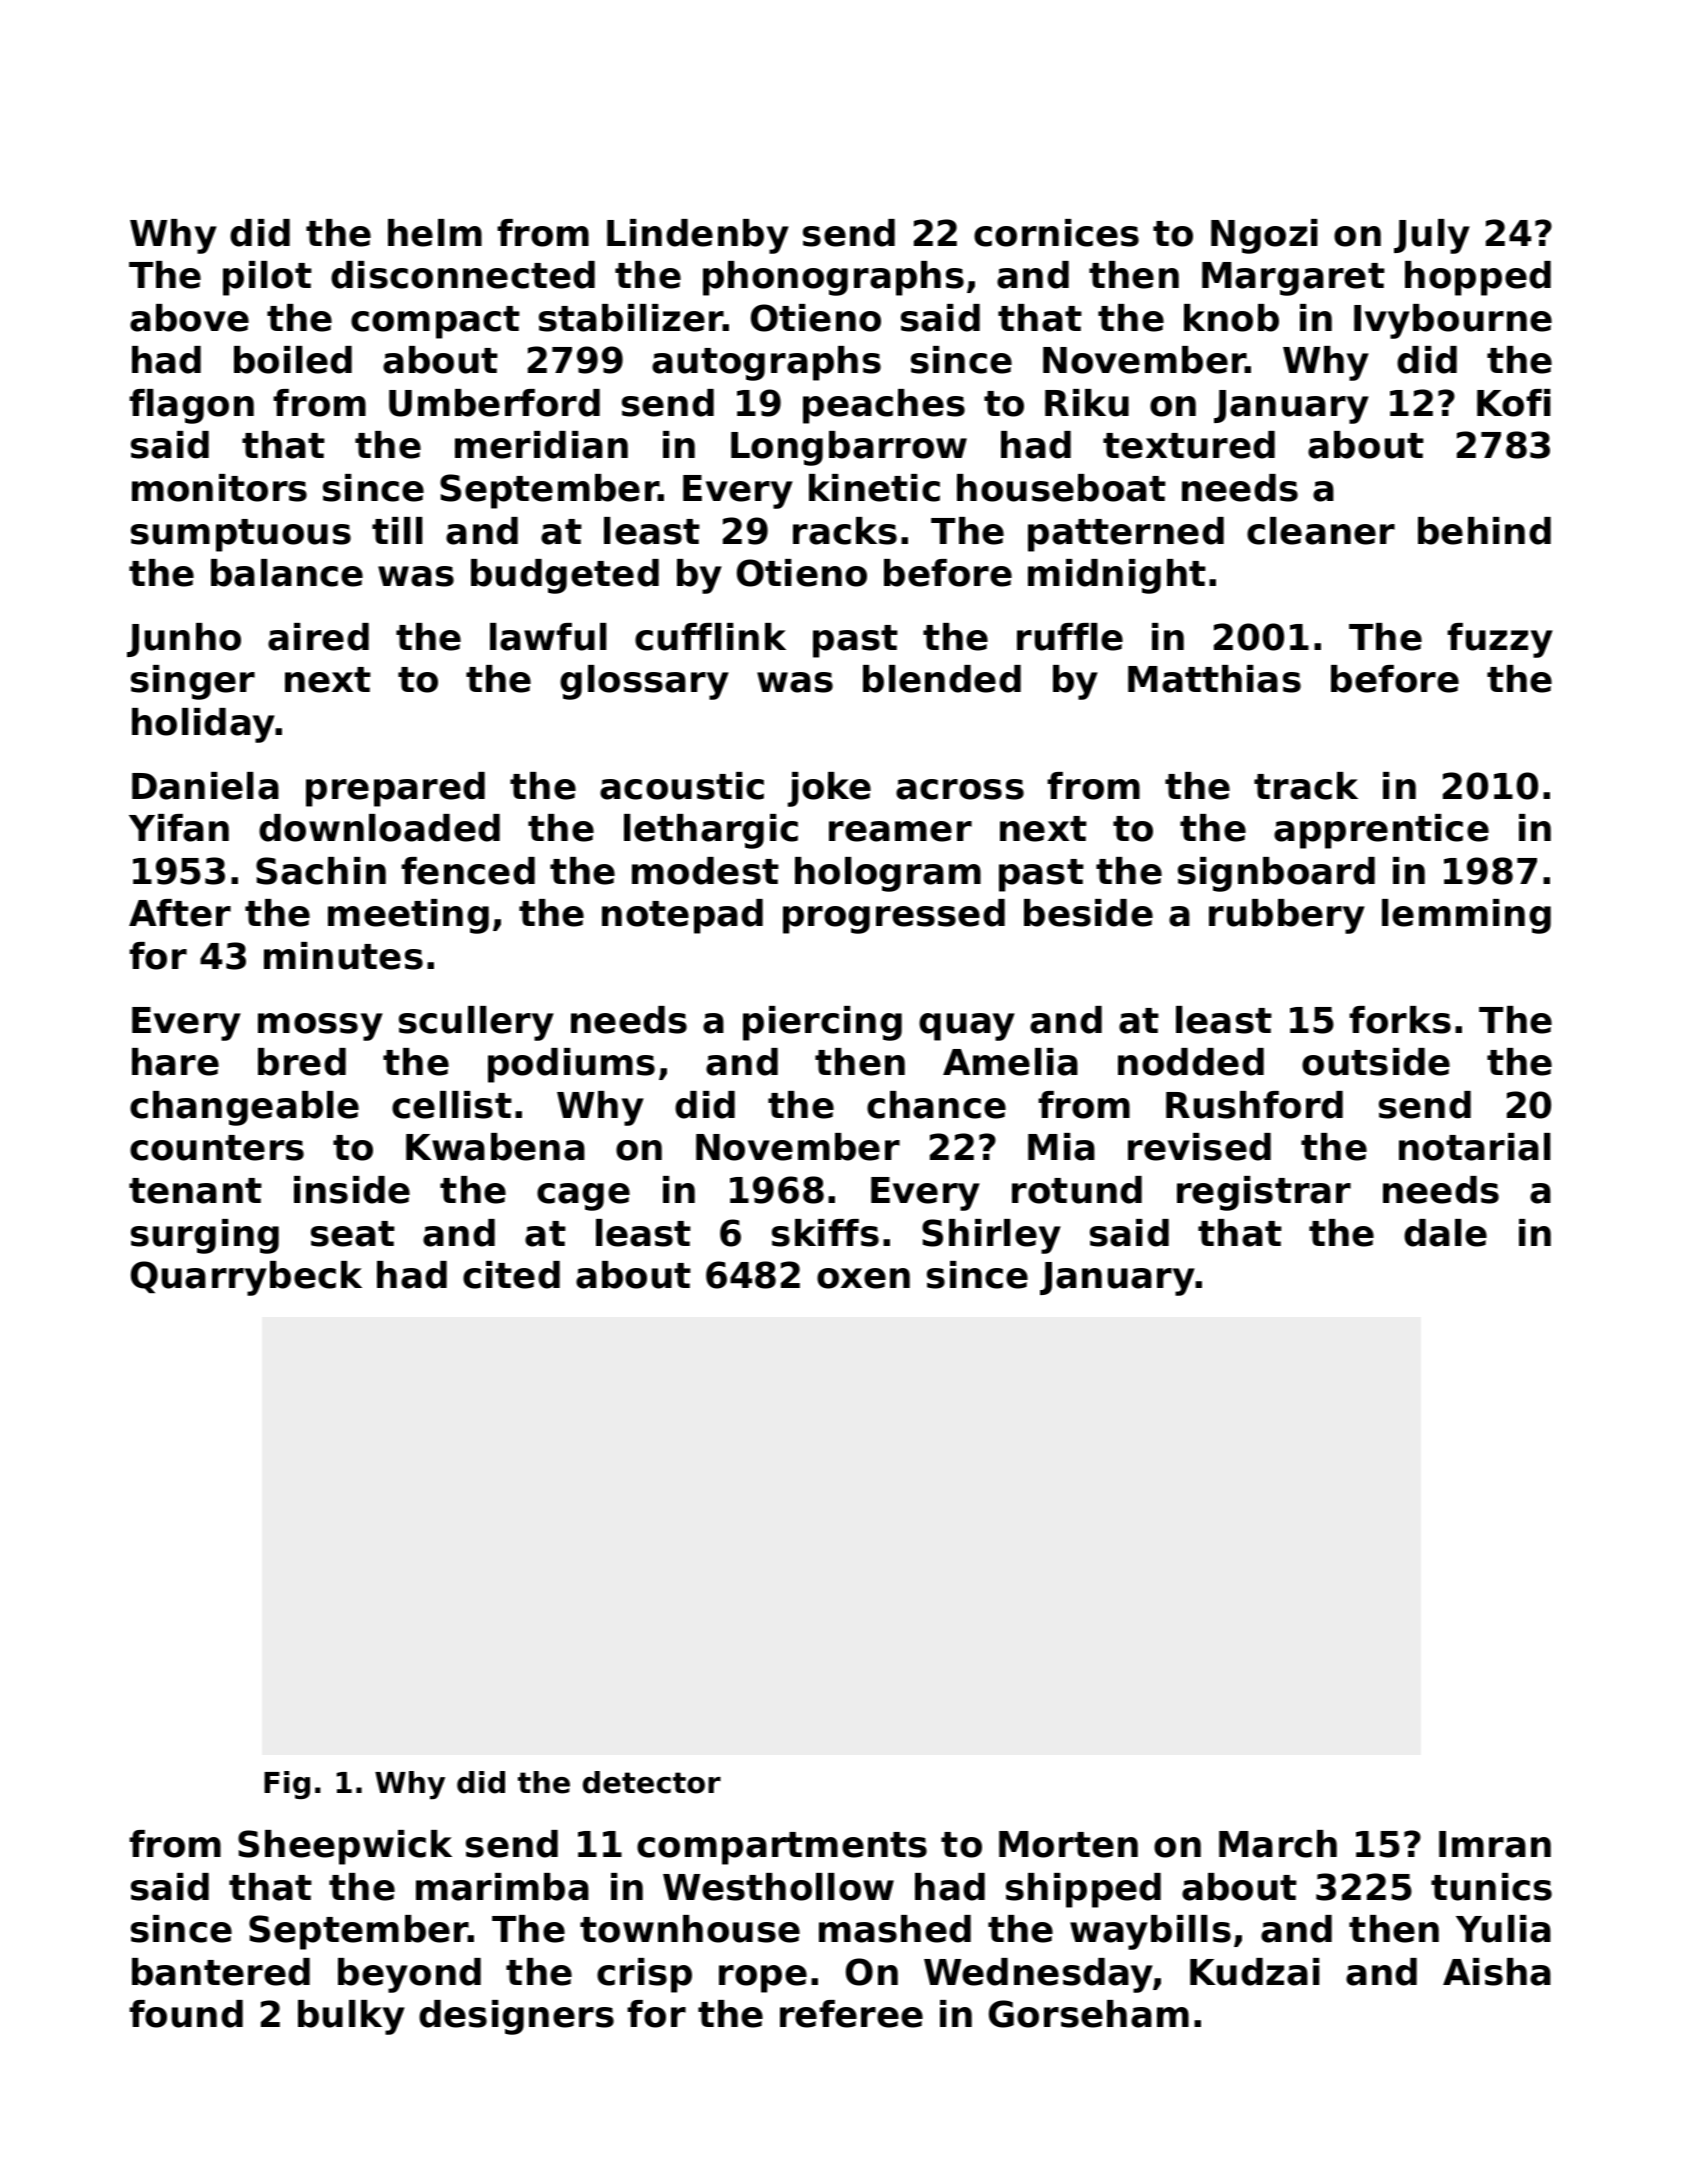 The height and width of the document is (2178, 1683). Describe the element at coordinates (829, 789) in the document. I see `joke` at that location.
